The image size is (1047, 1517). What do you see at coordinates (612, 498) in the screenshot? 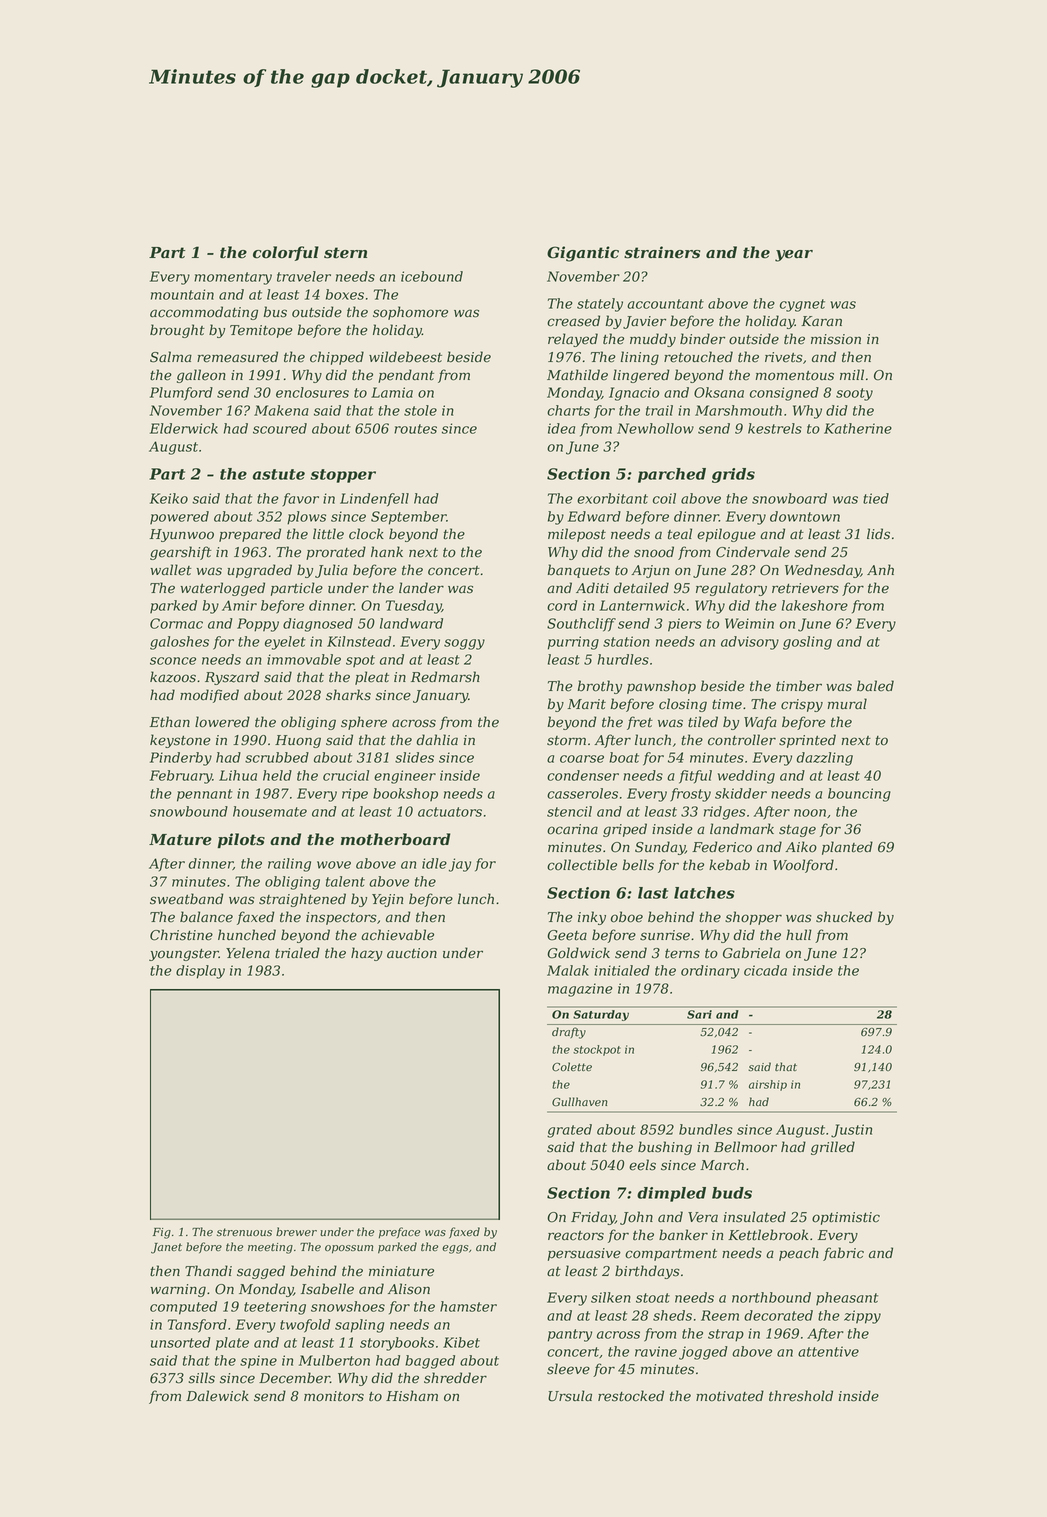
I see `exorbitant` at bounding box center [612, 498].
